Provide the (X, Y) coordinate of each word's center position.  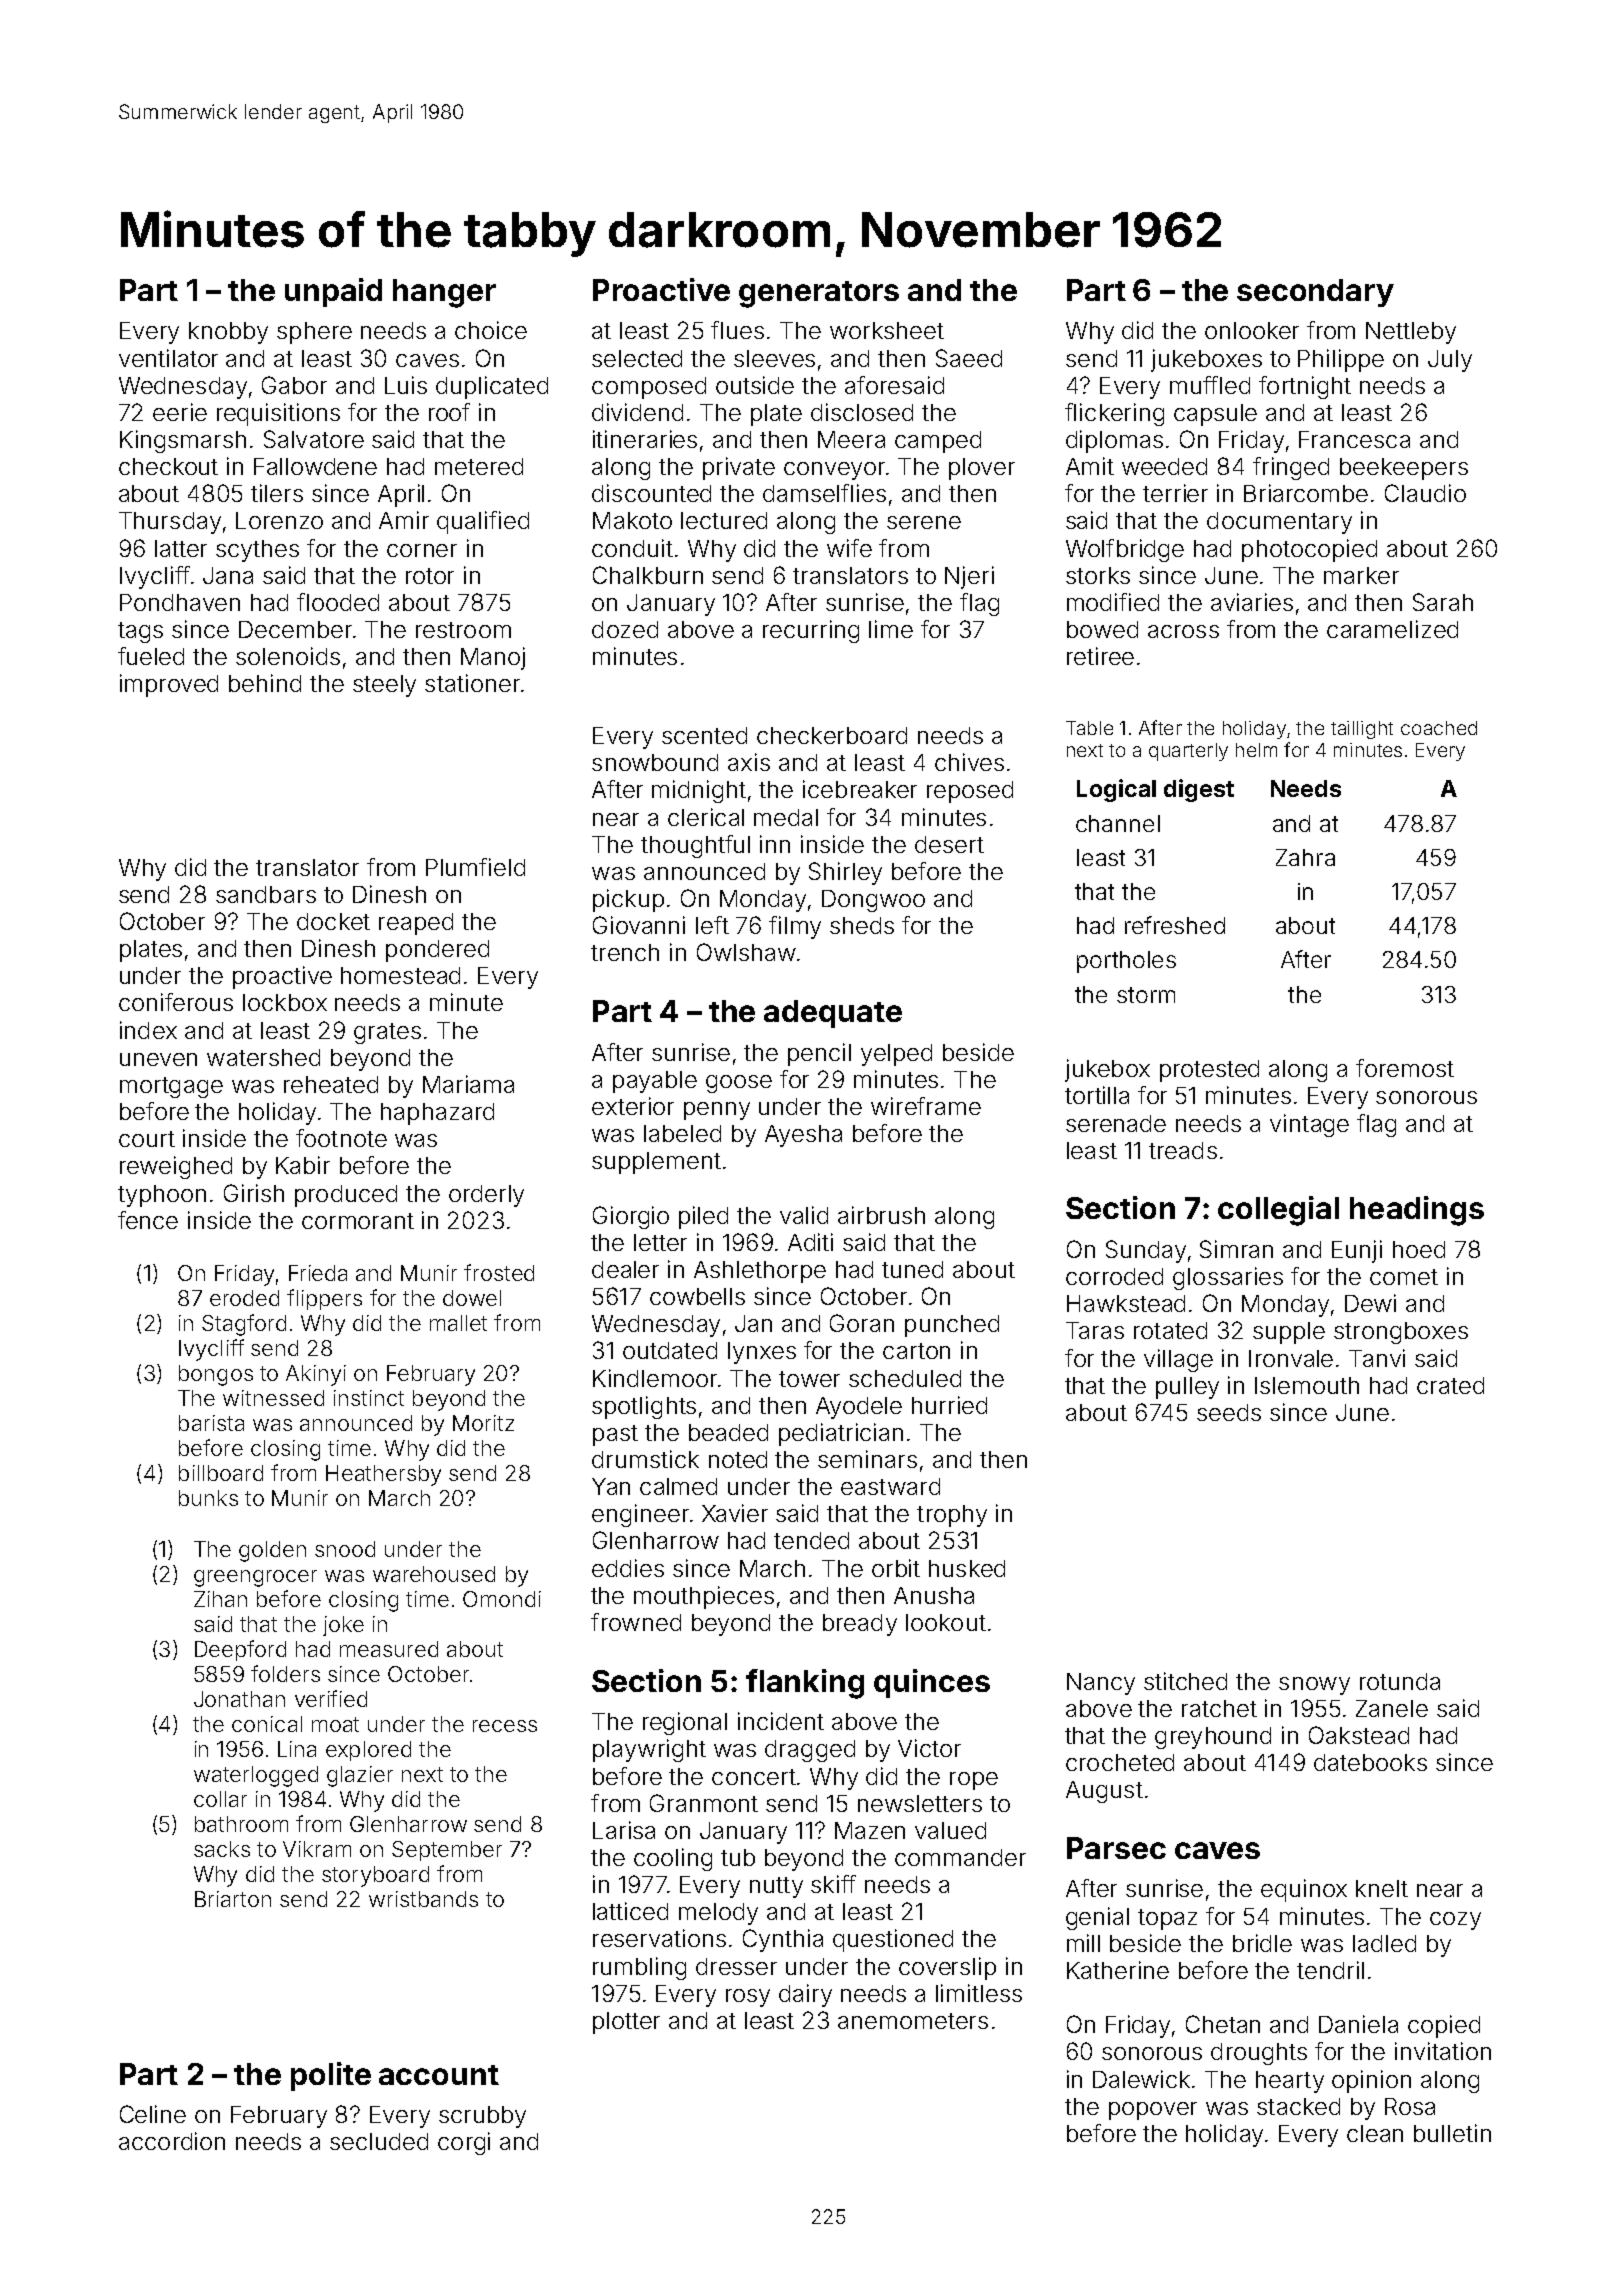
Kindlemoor (655, 1378)
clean (1375, 2133)
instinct (369, 1398)
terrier (1175, 493)
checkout (168, 466)
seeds (1229, 1412)
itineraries (645, 439)
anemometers (913, 2021)
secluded (379, 2141)
